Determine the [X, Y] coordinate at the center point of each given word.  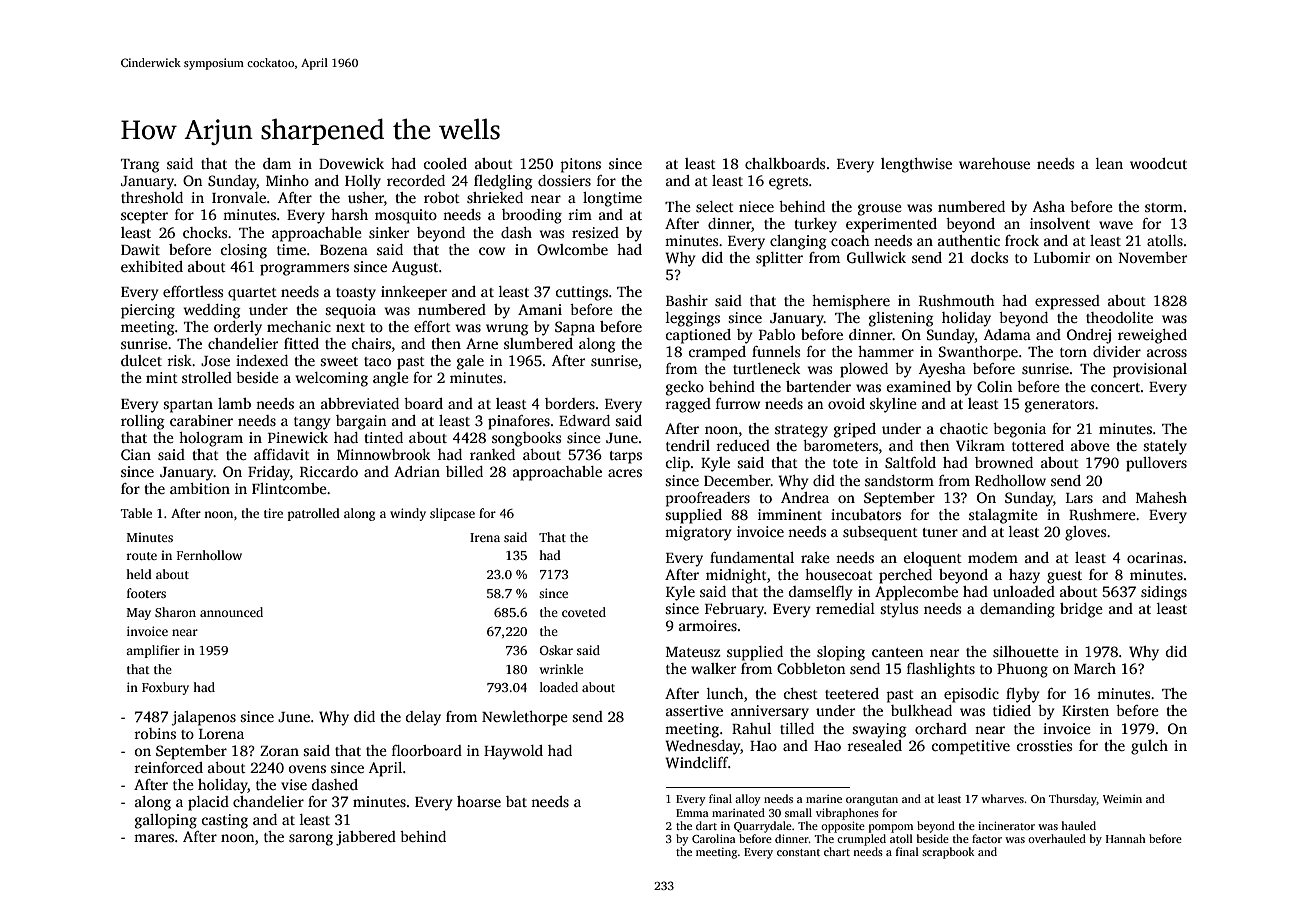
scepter [144, 217]
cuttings [582, 293]
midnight [736, 576]
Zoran [279, 751]
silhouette [1026, 651]
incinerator [1006, 825]
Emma [692, 813]
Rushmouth [957, 300]
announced [231, 612]
